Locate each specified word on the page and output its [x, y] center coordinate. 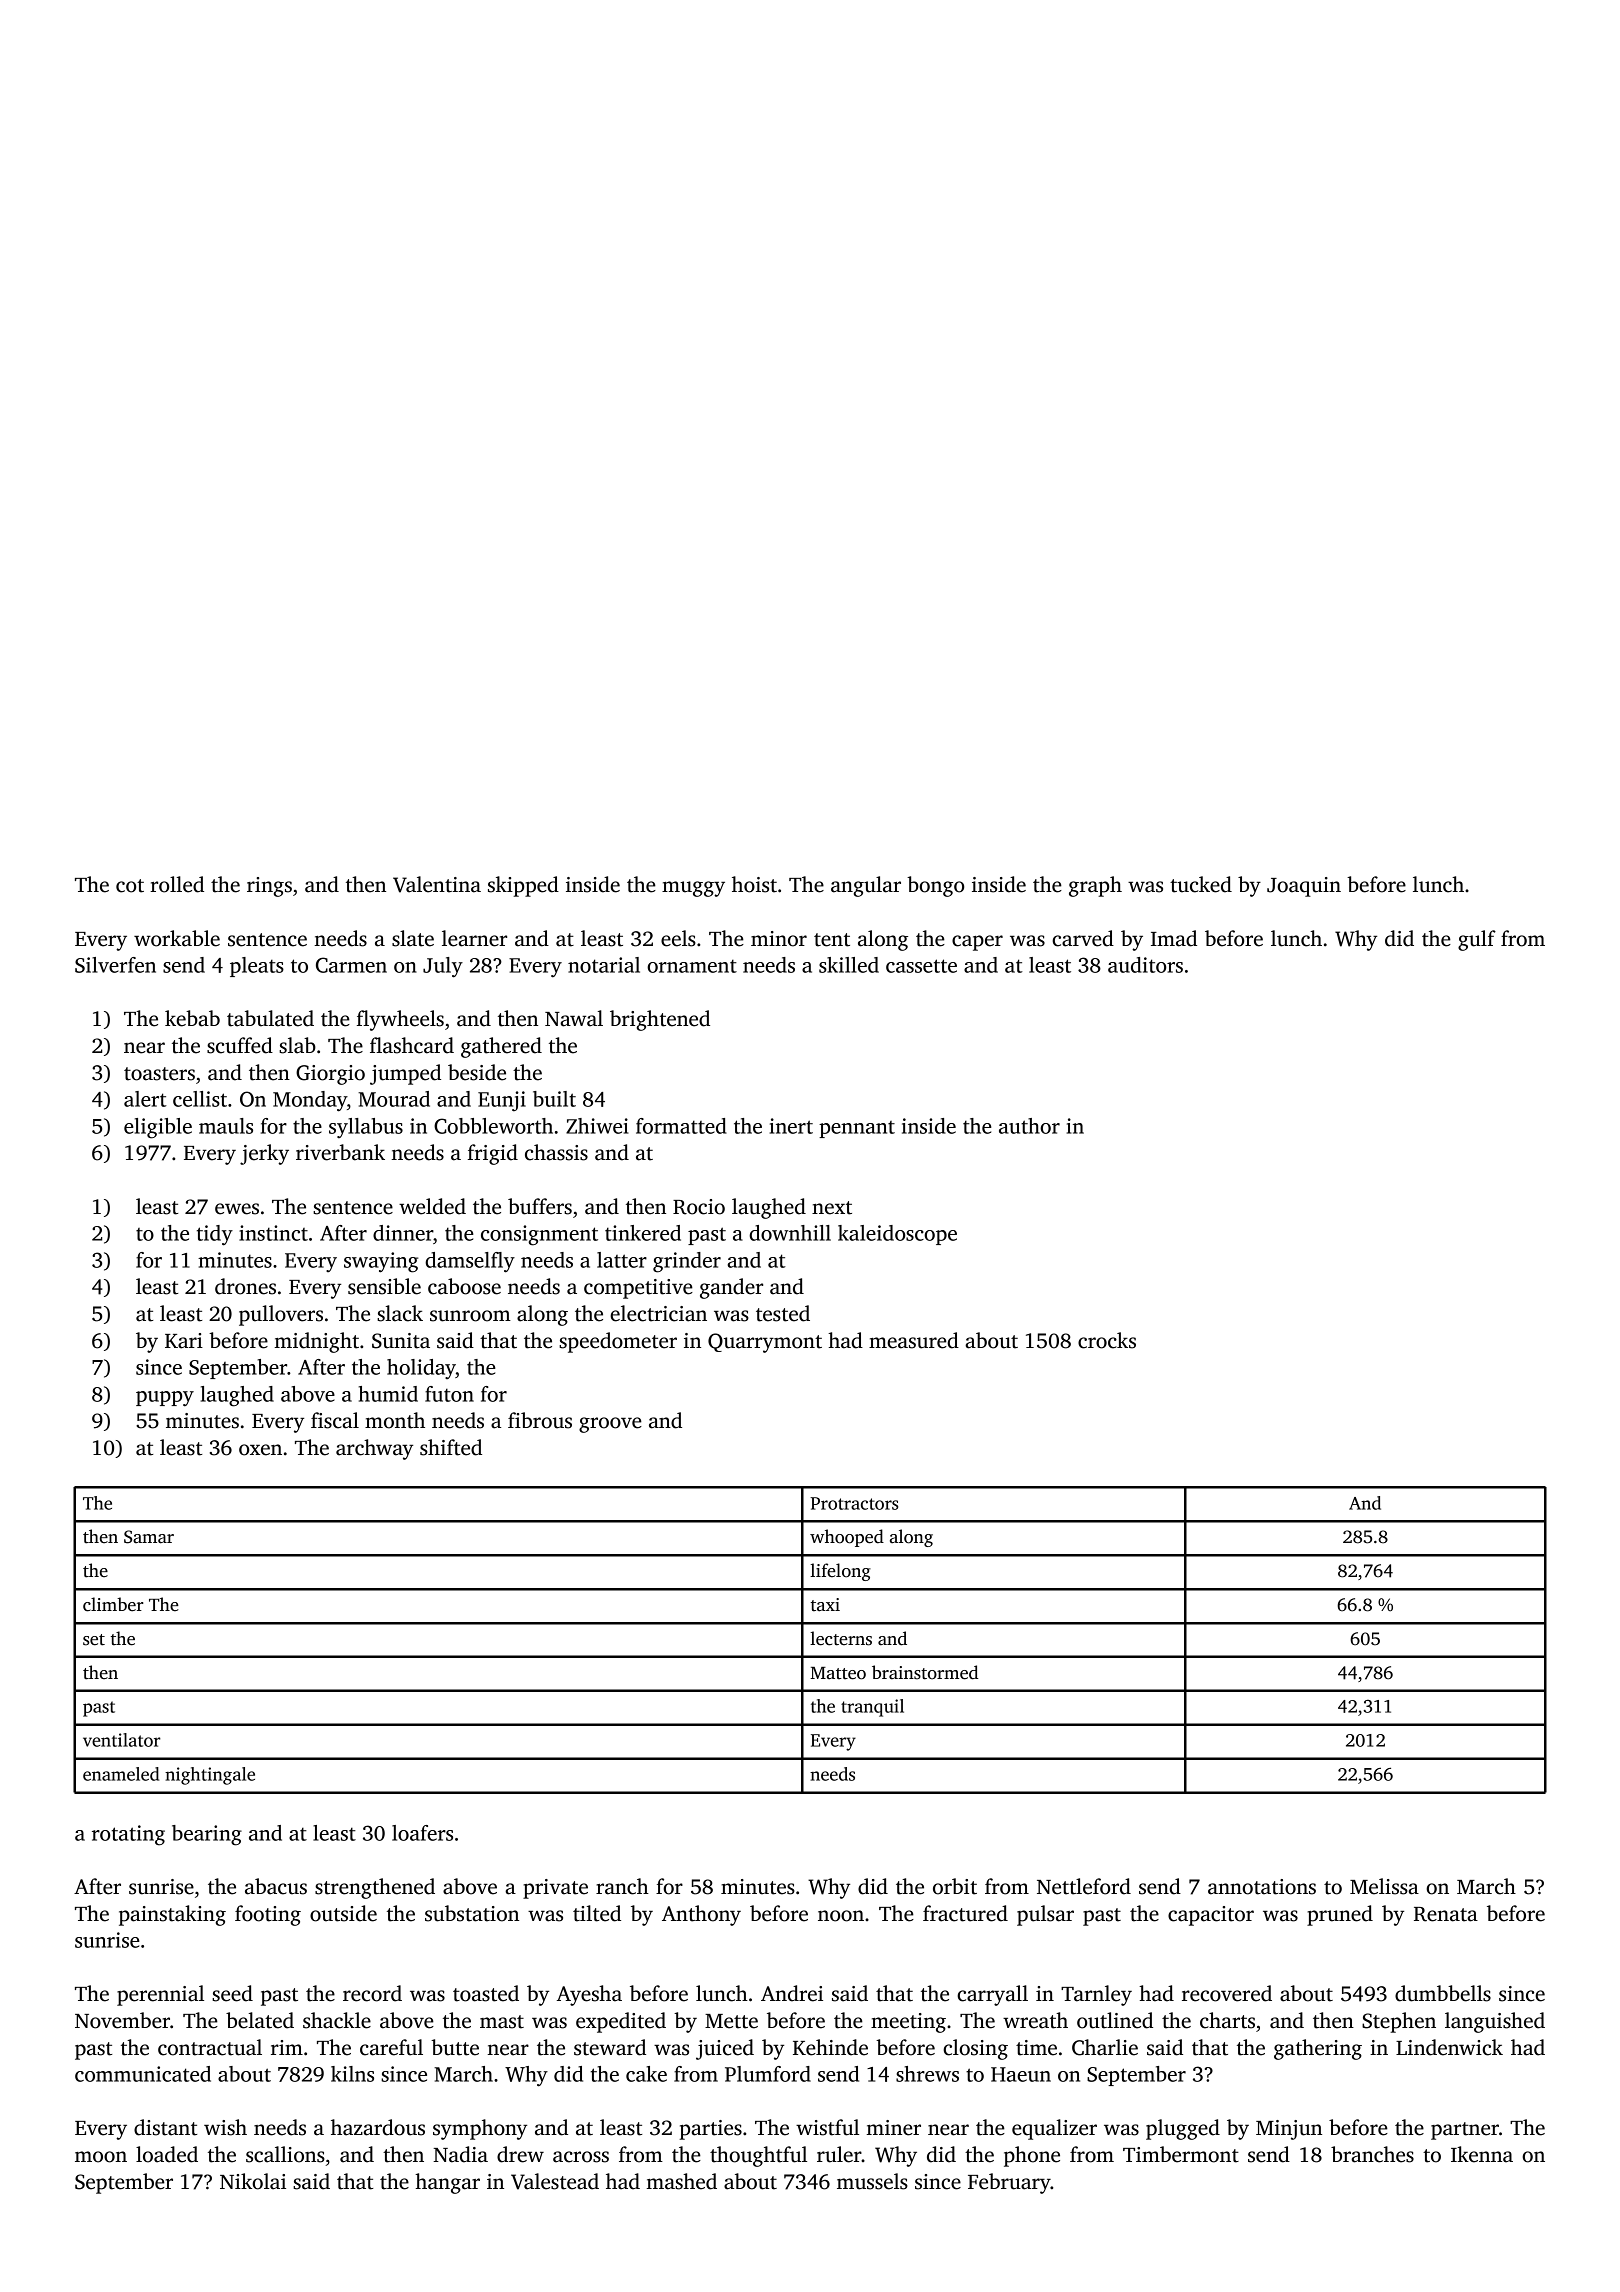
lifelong [840, 1572]
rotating [128, 1835]
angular [866, 886]
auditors [1145, 965]
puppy [165, 1399]
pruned [1340, 1915]
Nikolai [253, 2181]
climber [113, 1604]
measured [914, 1340]
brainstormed [925, 1672]
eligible [158, 1128]
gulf [1477, 940]
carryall [992, 1995]
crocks [1107, 1340]
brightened [660, 1020]
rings [269, 887]
